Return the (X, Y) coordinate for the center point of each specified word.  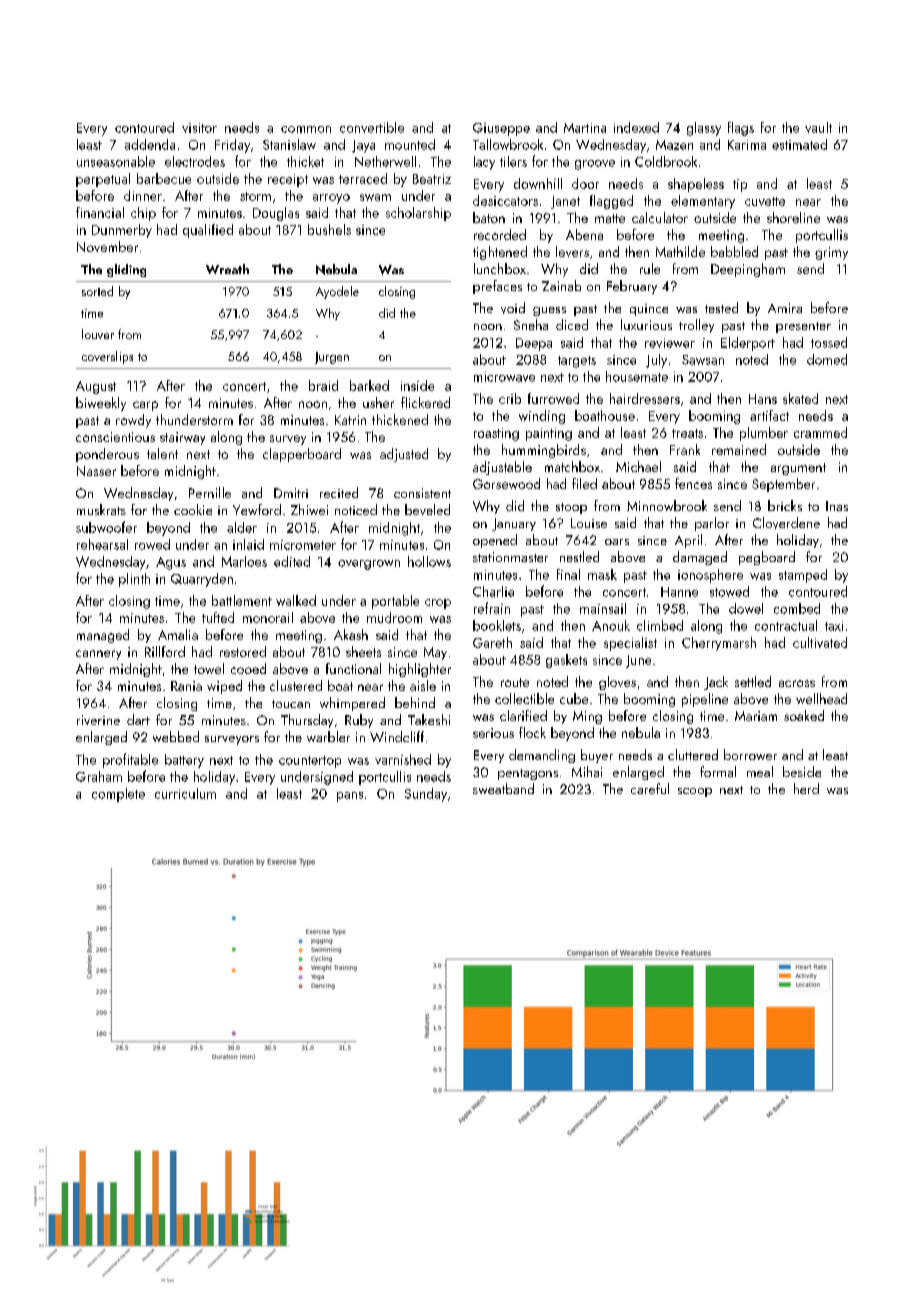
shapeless (696, 185)
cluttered (693, 754)
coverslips (107, 357)
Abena (584, 234)
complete (118, 795)
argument (798, 469)
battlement (242, 600)
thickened (400, 419)
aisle (423, 685)
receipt (288, 180)
